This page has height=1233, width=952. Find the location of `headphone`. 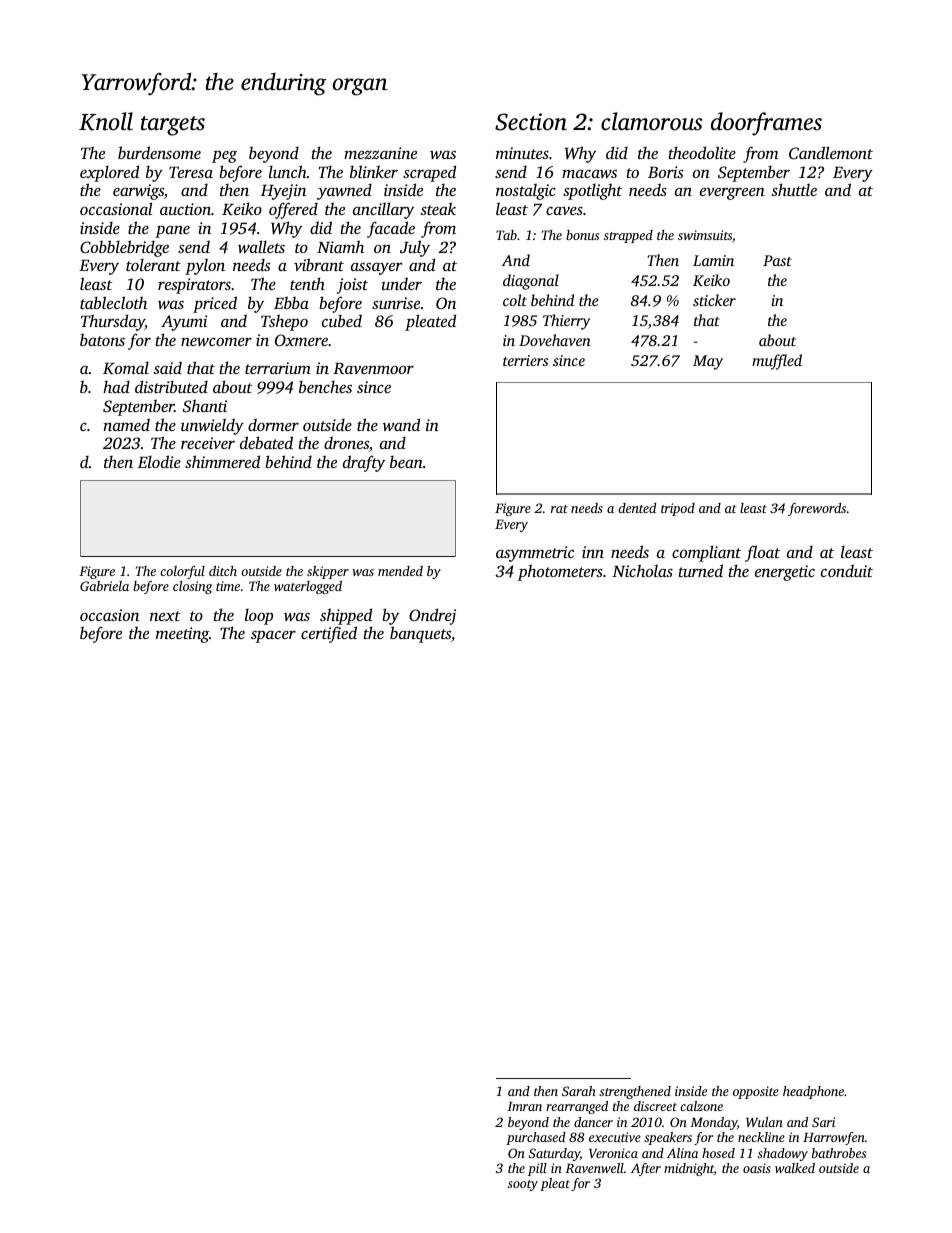

headphone is located at coordinates (813, 1092).
